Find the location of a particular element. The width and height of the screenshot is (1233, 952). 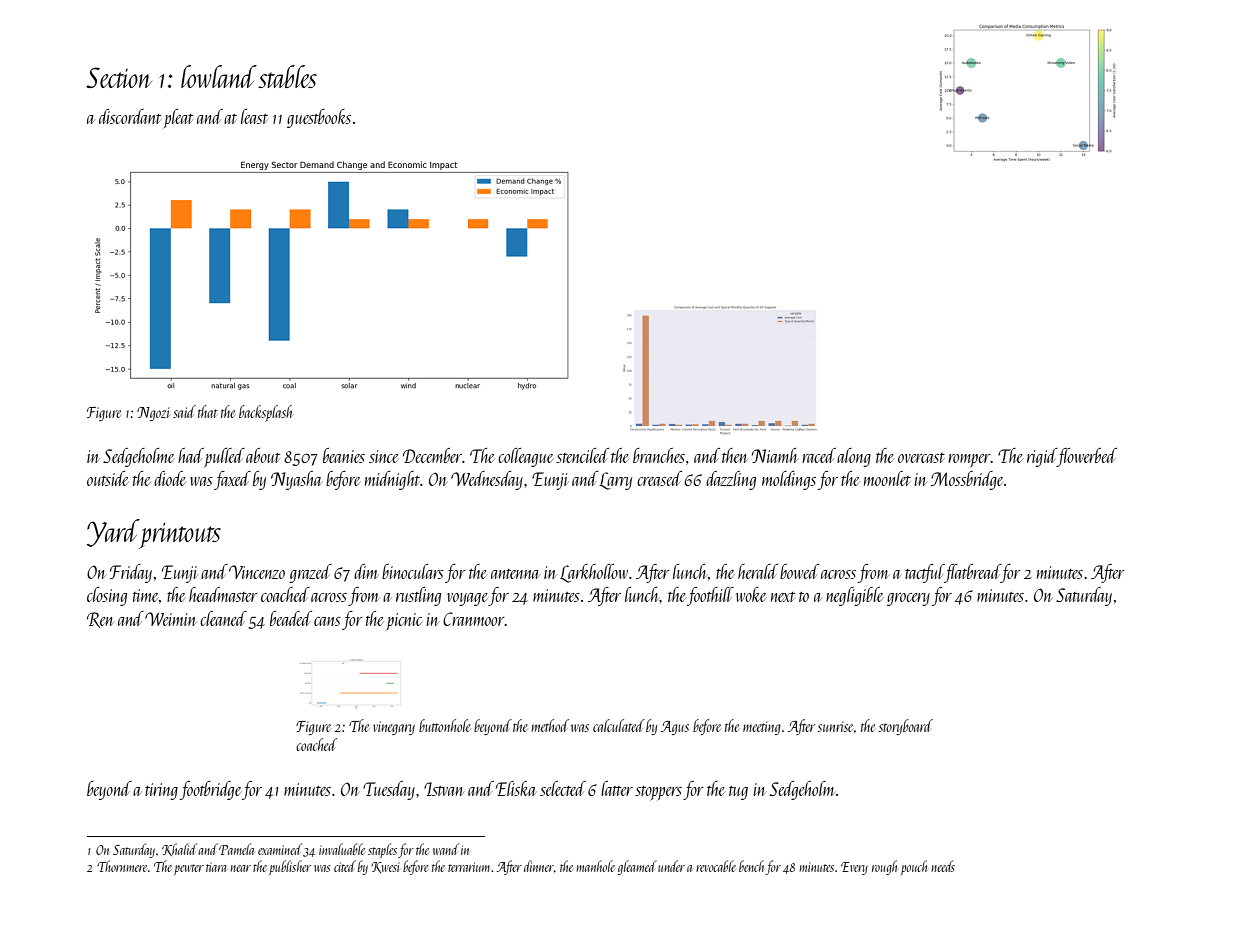

foothill is located at coordinates (710, 596).
